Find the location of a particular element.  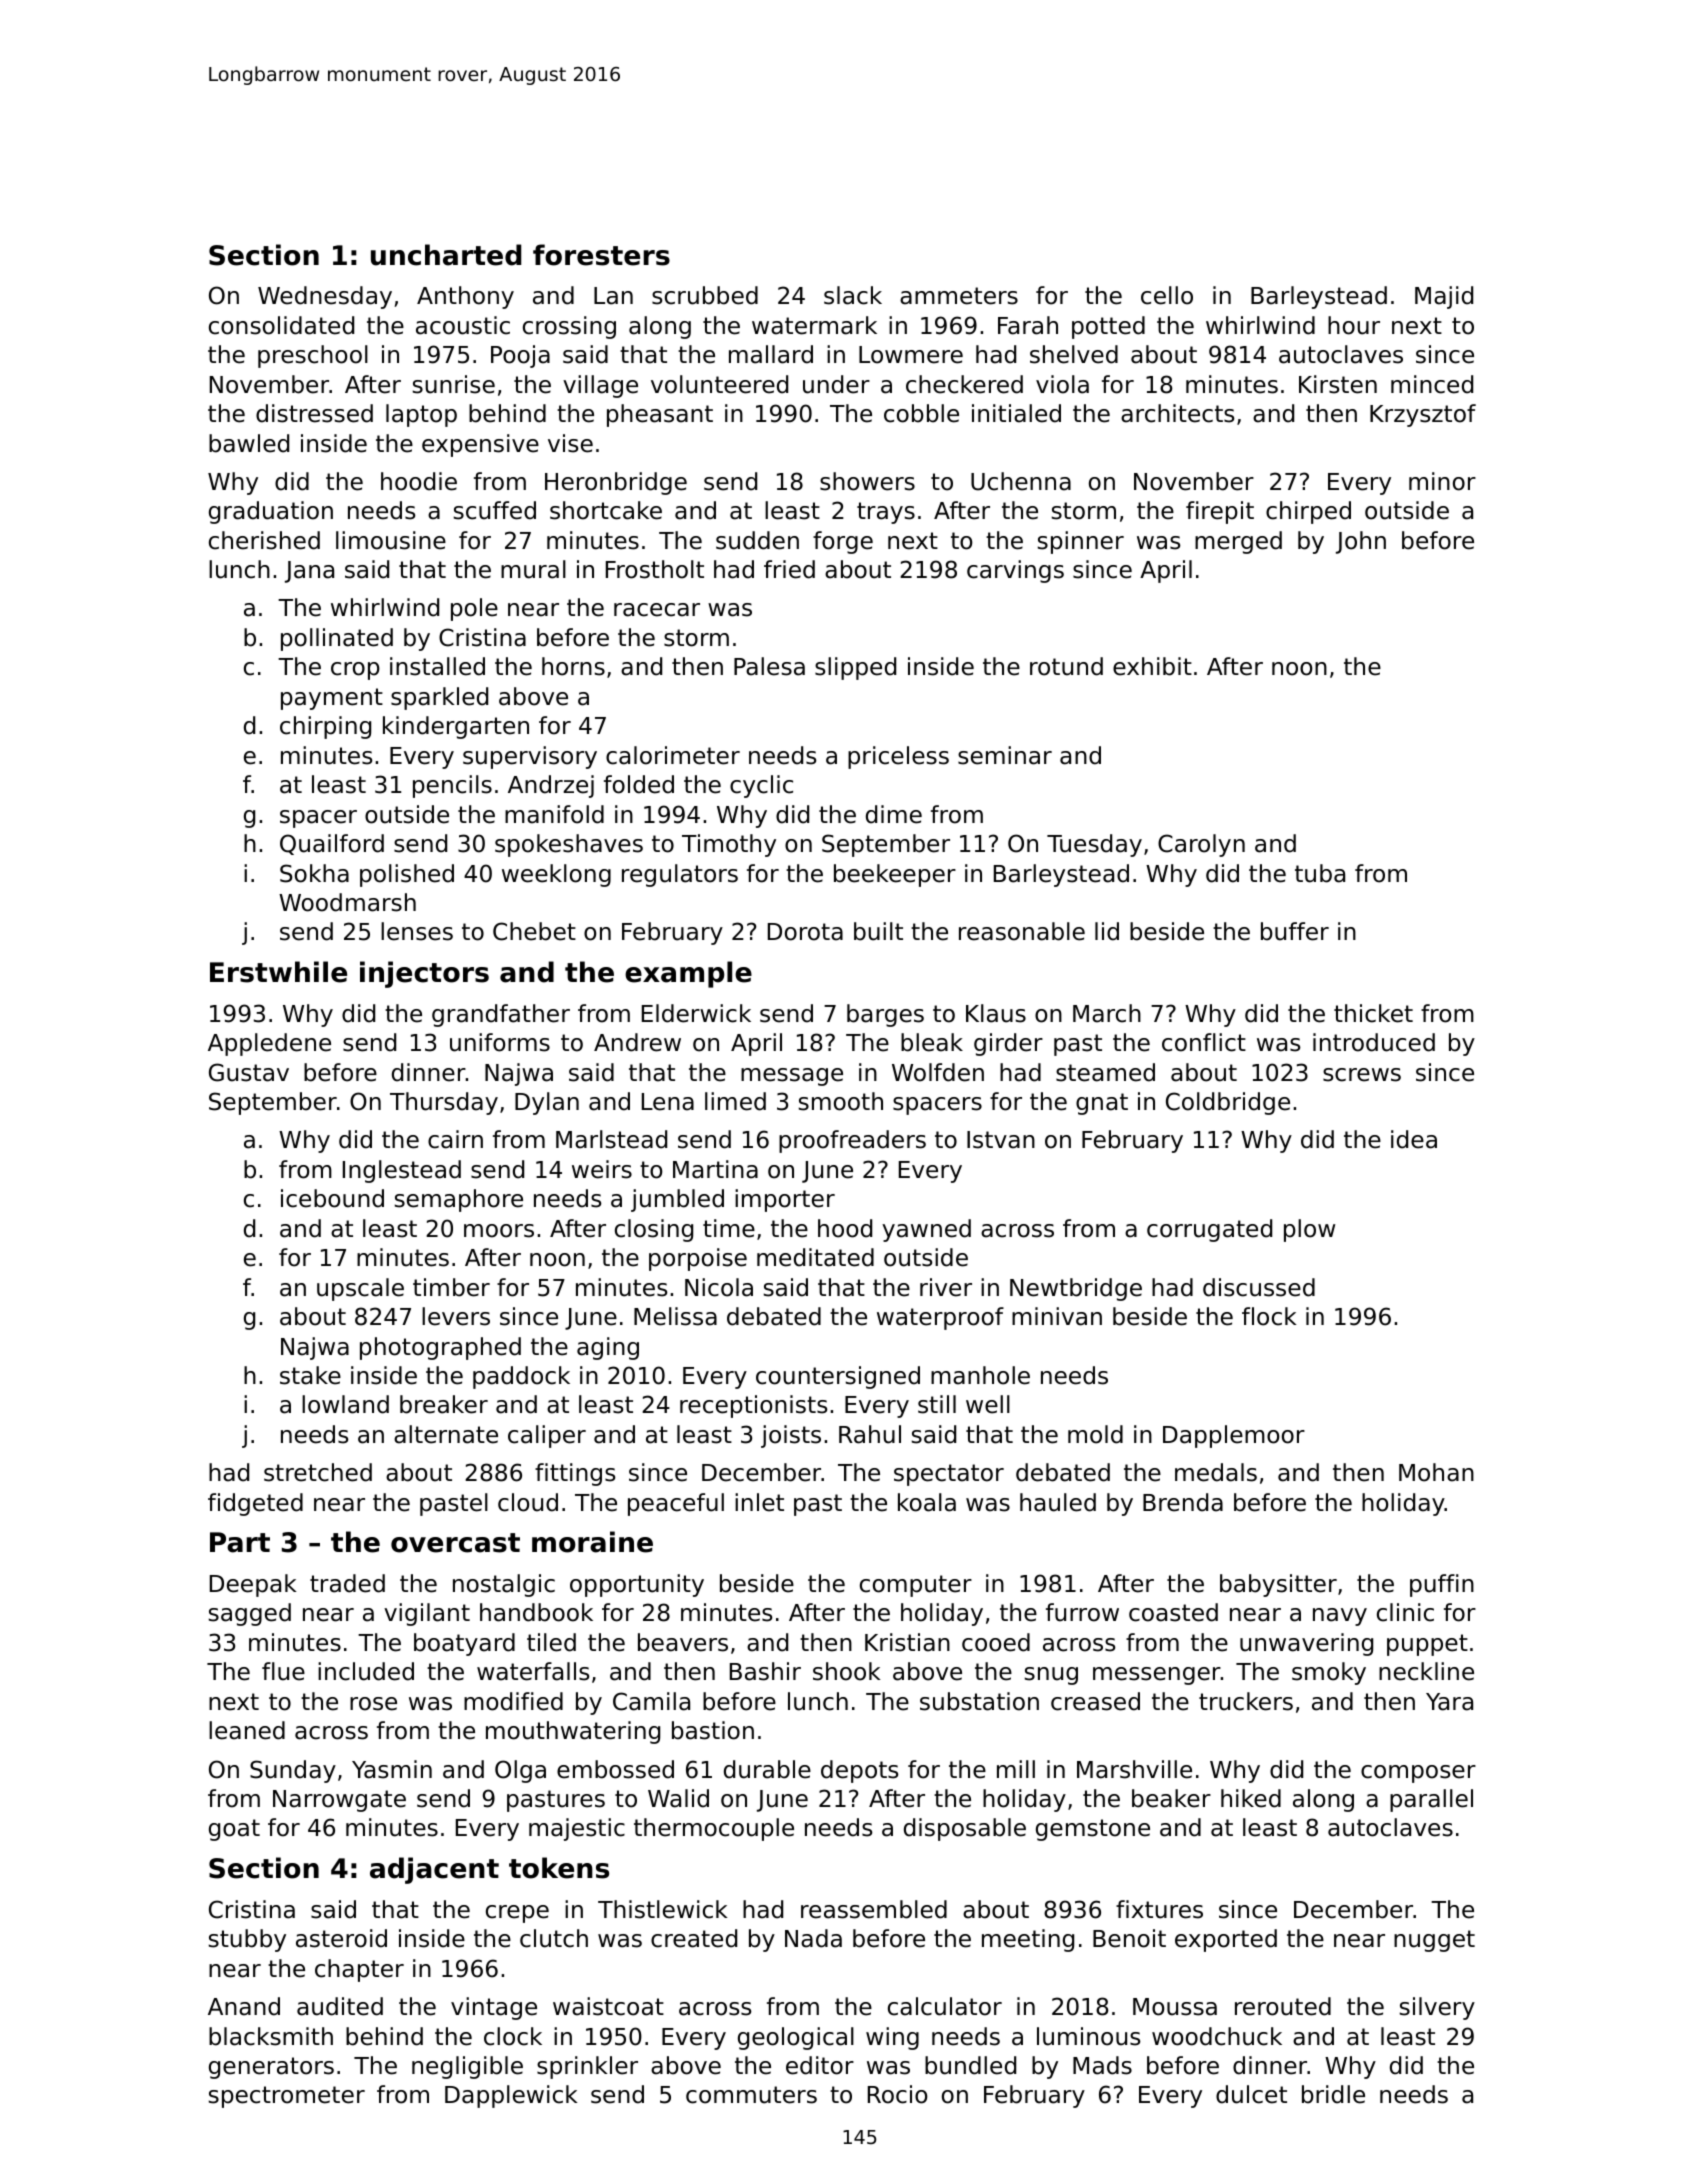

Anand is located at coordinates (244, 2006).
